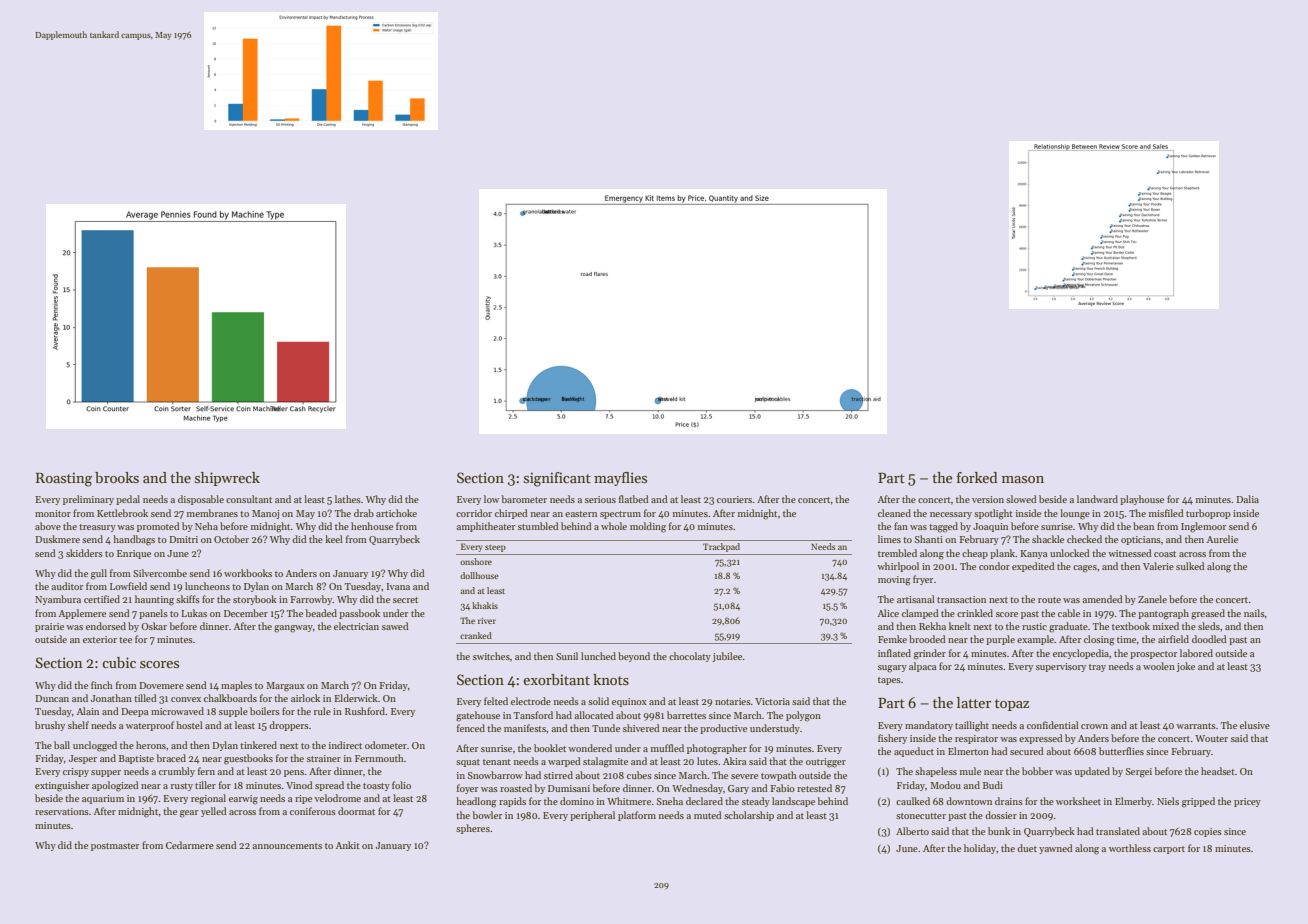  Describe the element at coordinates (1209, 639) in the page. I see `doodled` at that location.
